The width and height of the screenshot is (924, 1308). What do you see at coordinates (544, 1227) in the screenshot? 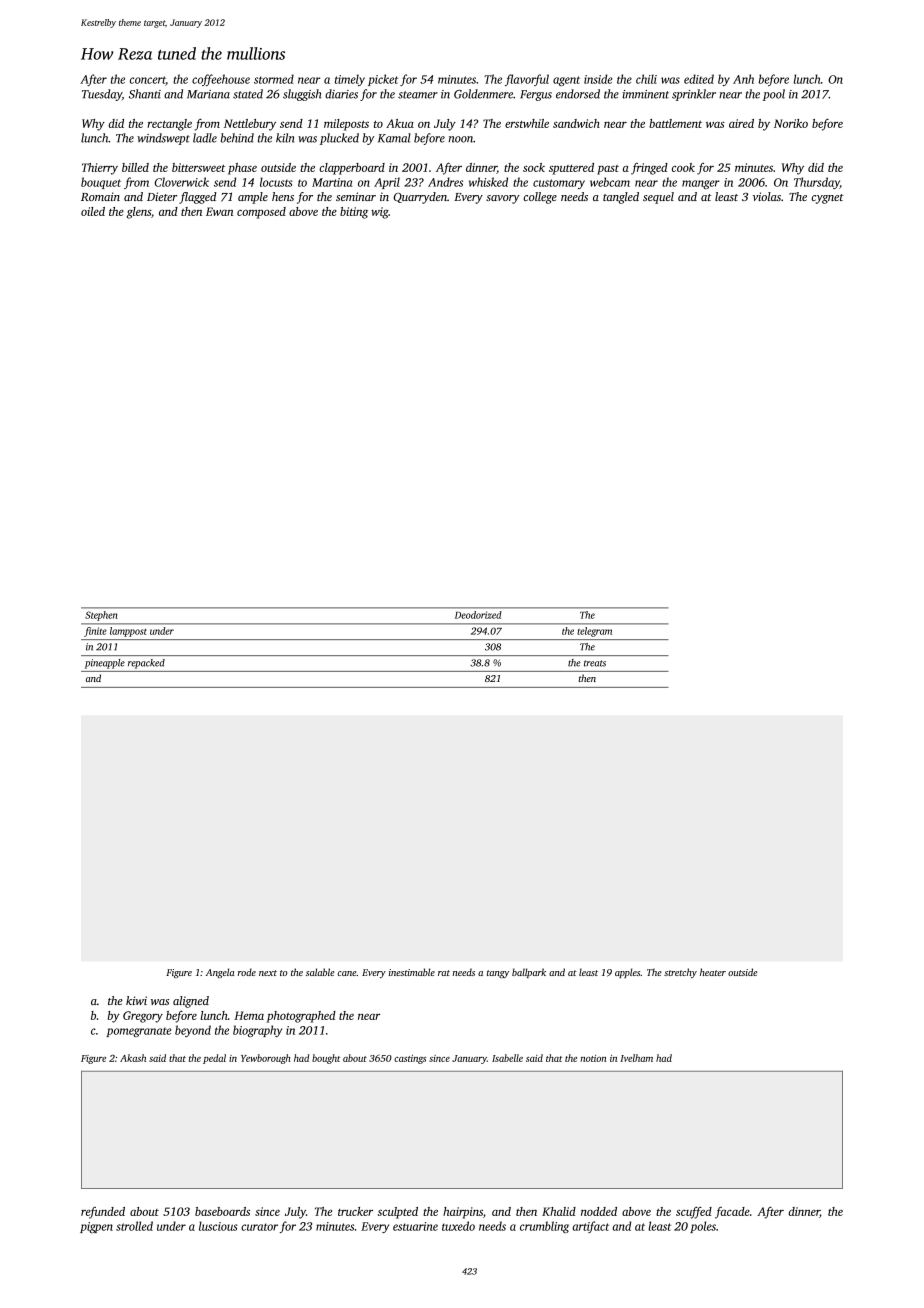
I see `crumbling` at bounding box center [544, 1227].
